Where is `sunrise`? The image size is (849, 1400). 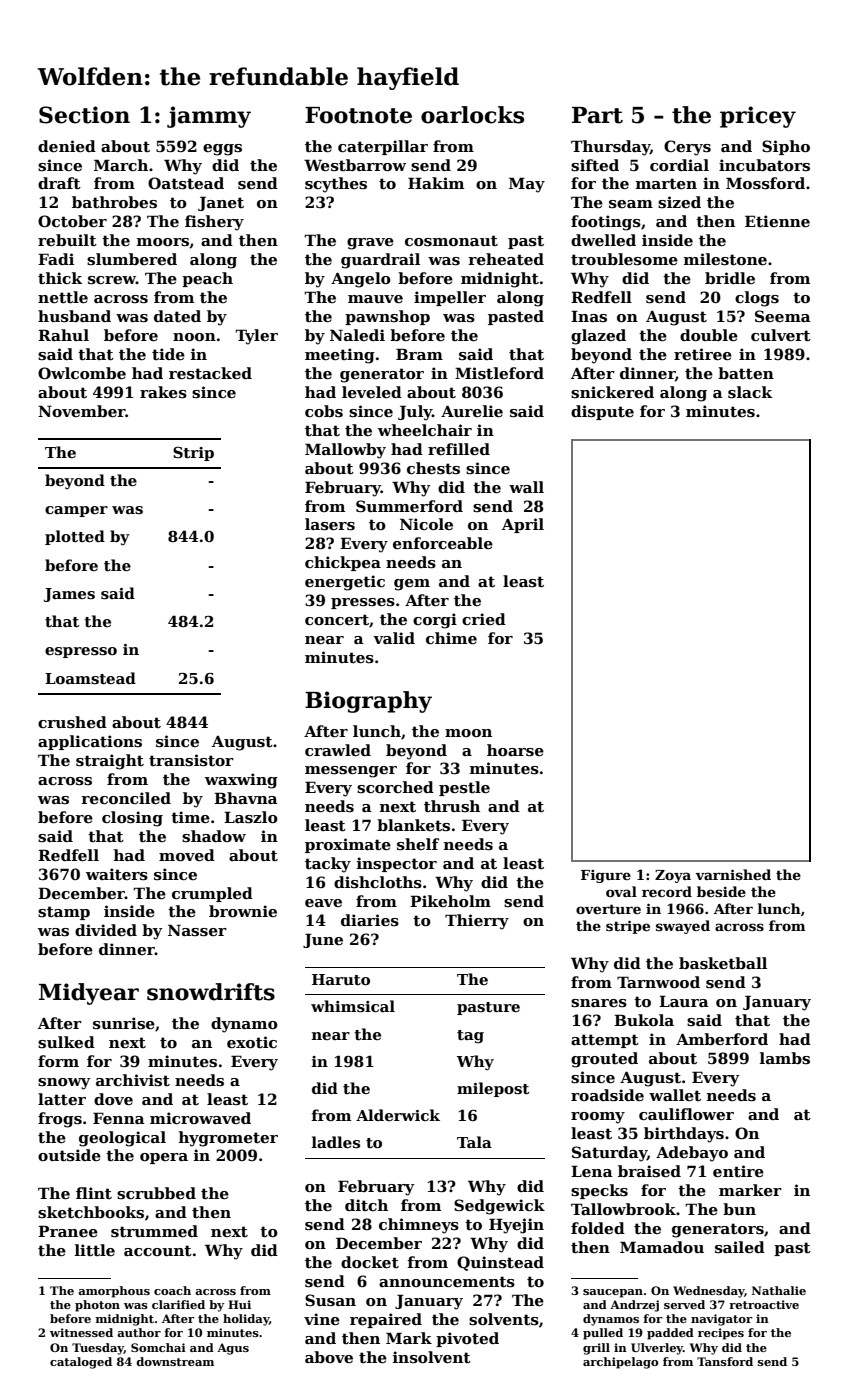 sunrise is located at coordinates (124, 1023).
